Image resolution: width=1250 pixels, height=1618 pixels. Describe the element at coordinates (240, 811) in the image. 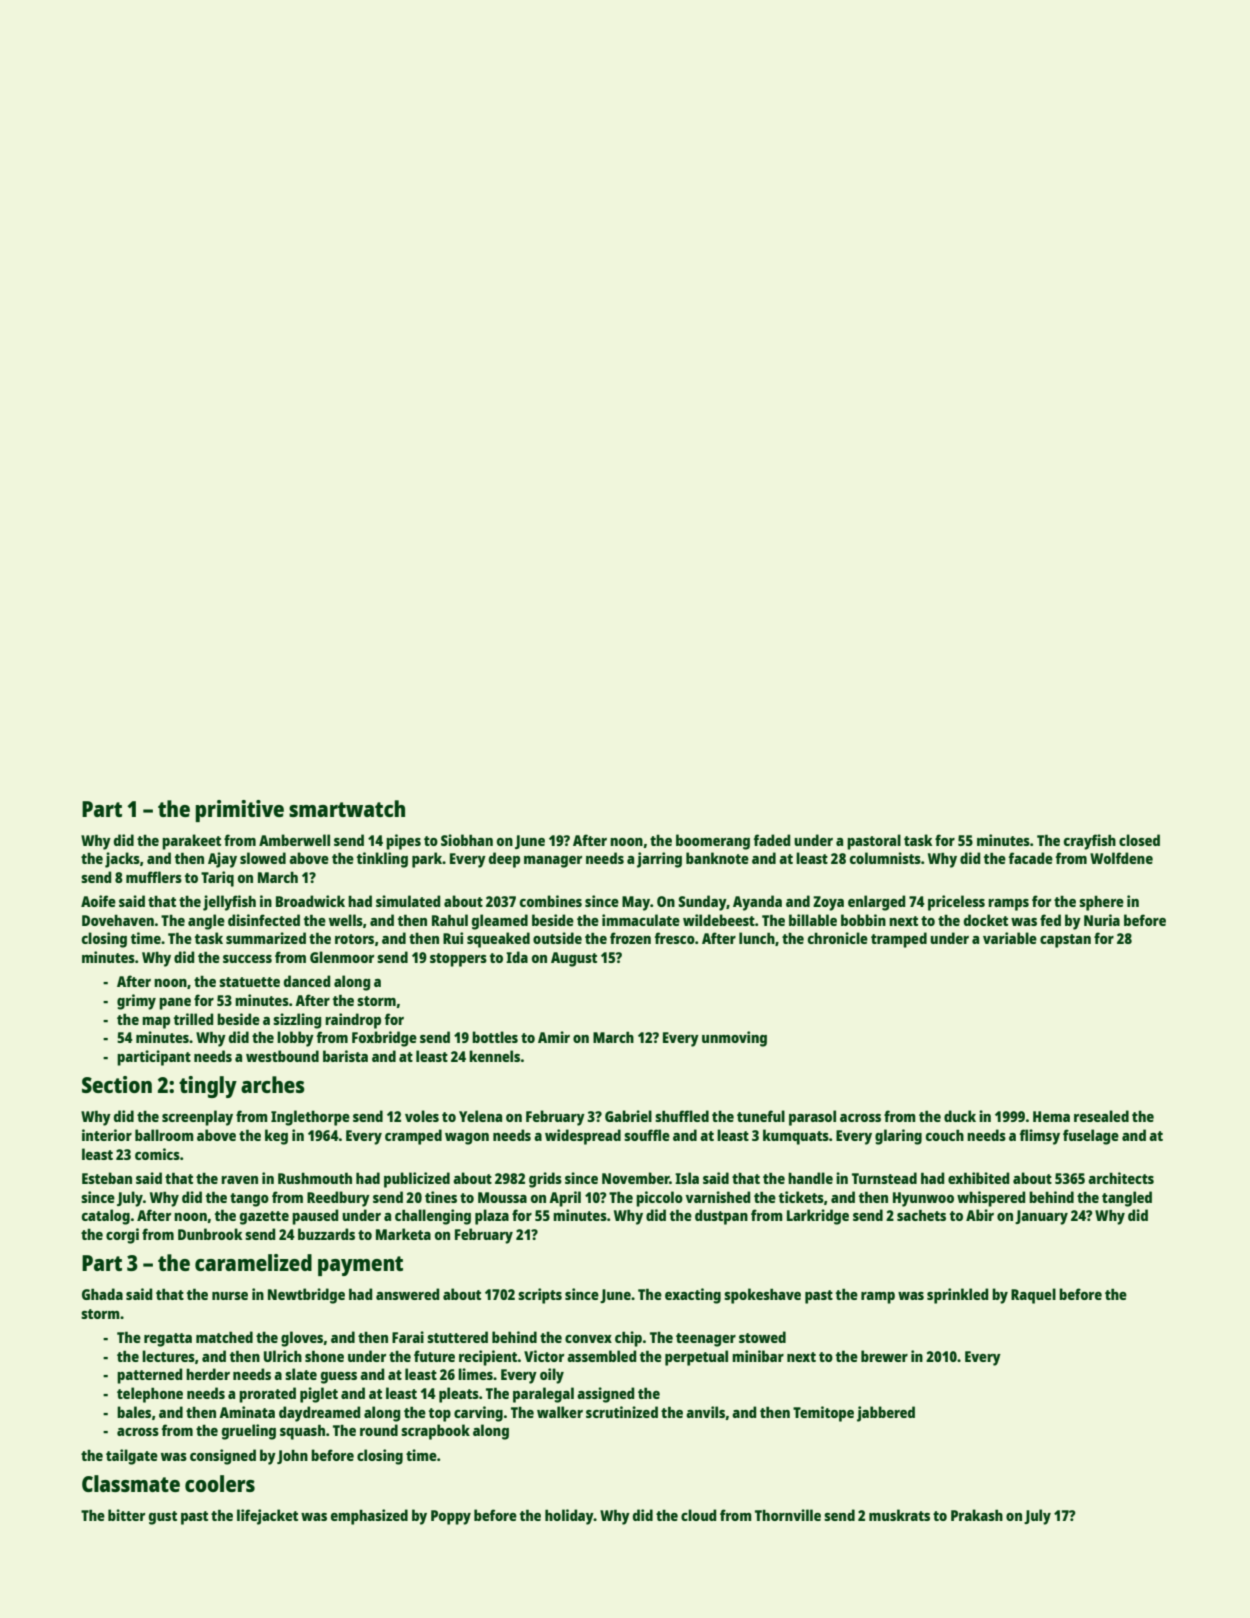

I see `primitive` at that location.
